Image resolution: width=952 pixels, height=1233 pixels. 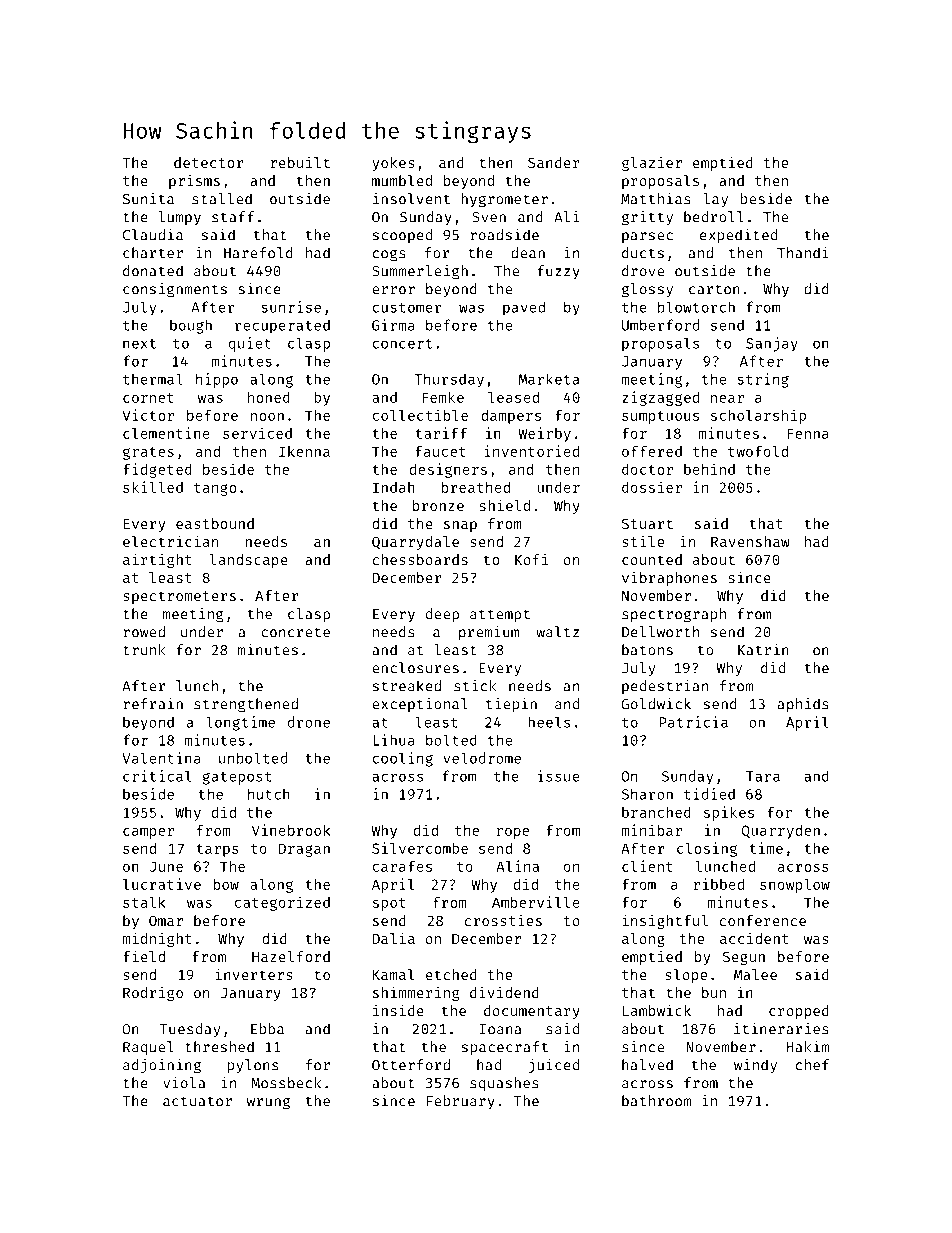 I want to click on concert, so click(x=402, y=344).
